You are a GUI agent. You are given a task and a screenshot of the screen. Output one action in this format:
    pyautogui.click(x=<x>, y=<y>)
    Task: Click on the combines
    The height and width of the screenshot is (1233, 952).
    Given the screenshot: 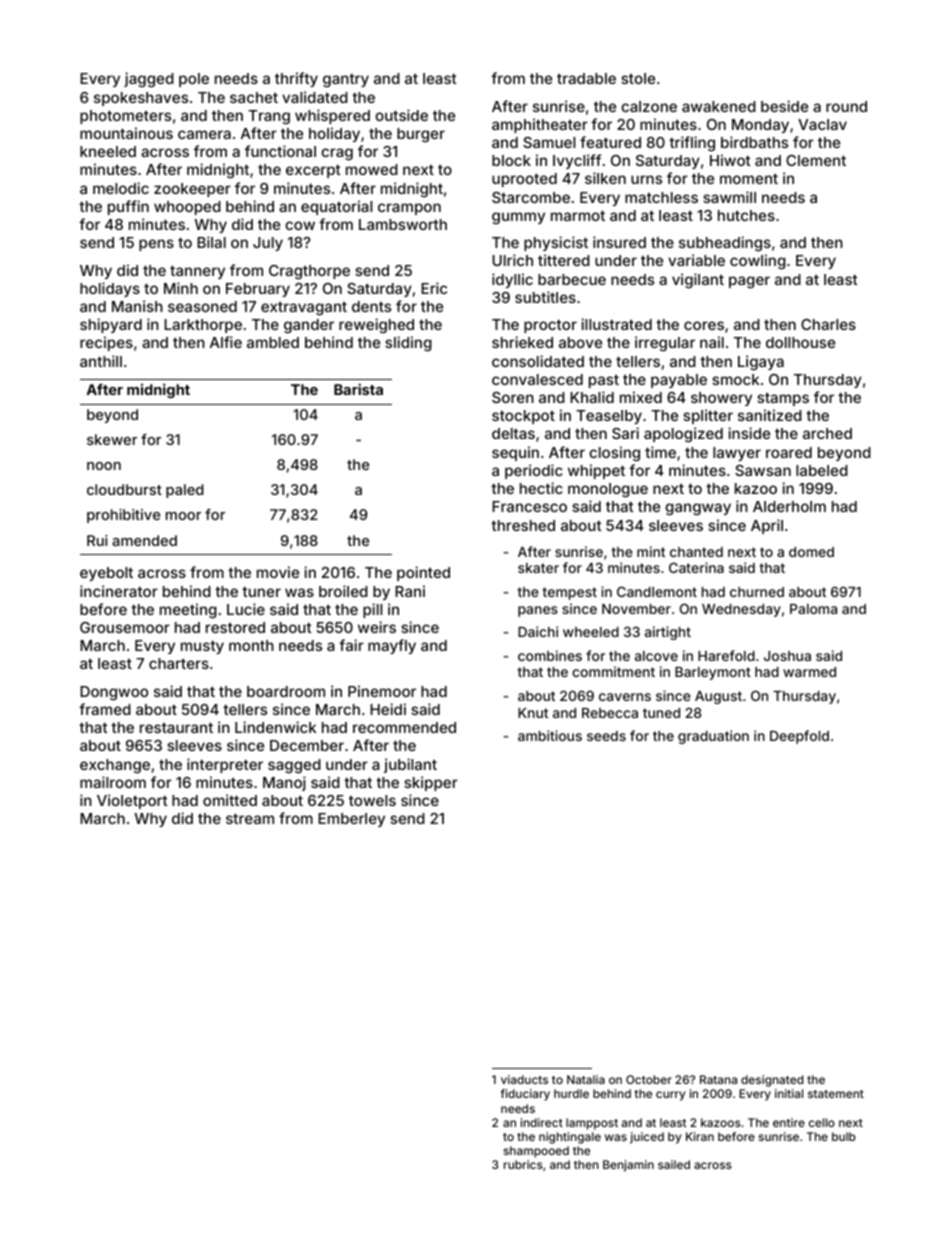 What is the action you would take?
    pyautogui.click(x=550, y=655)
